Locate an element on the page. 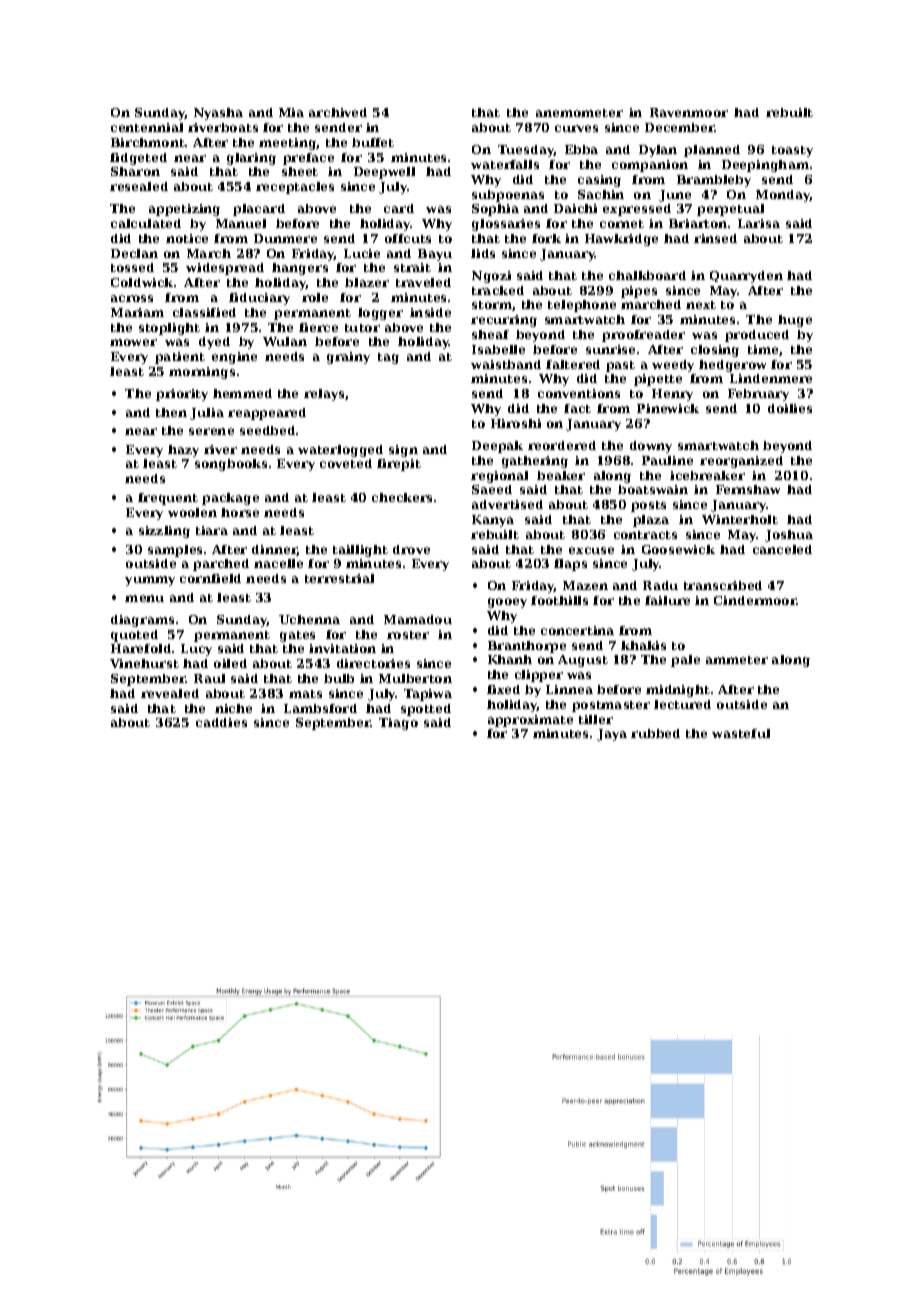  proofreader is located at coordinates (643, 336).
